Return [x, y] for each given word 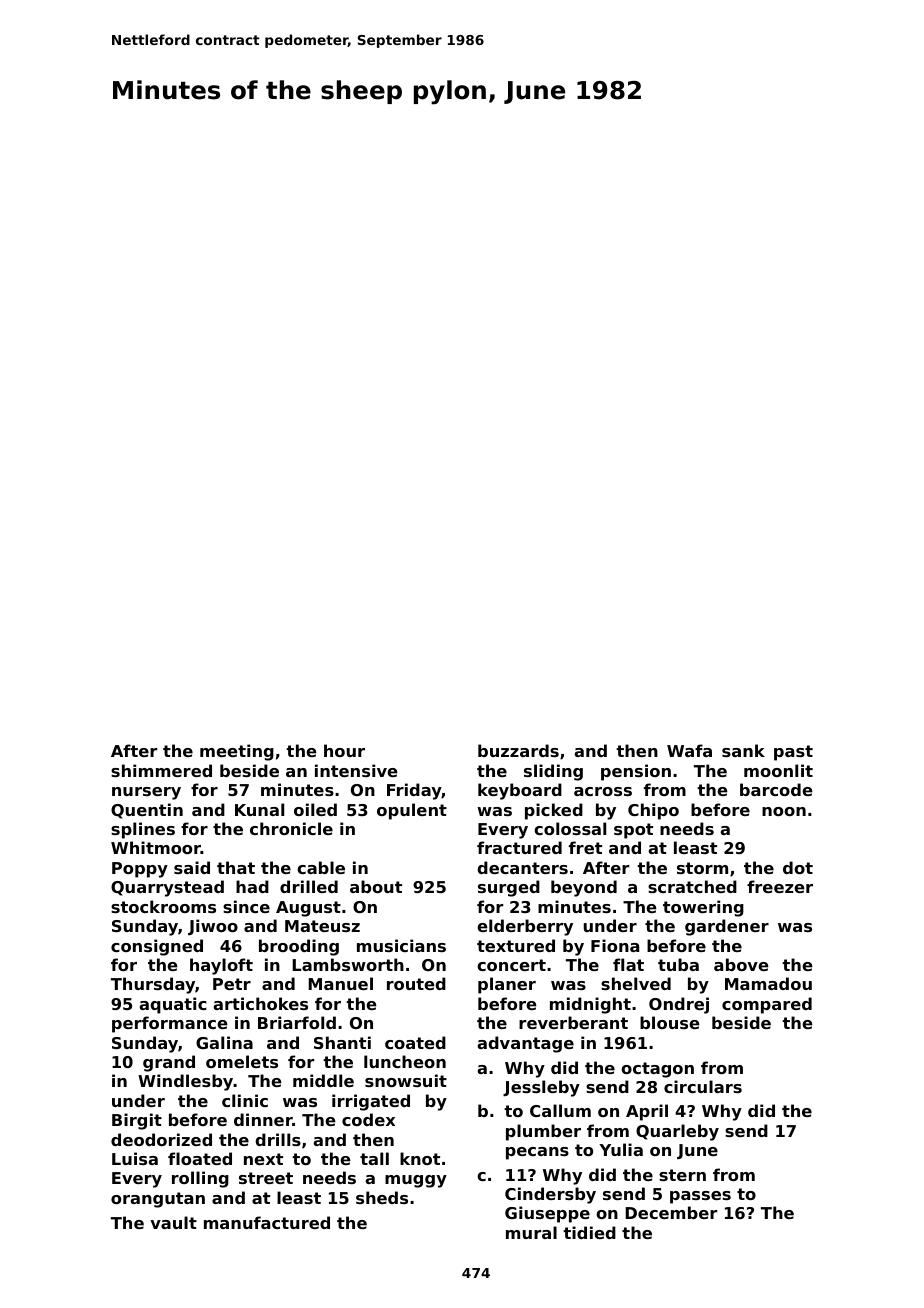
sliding [553, 772]
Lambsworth [348, 964]
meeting [237, 752]
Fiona [615, 945]
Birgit [137, 1121]
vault [173, 1222]
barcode [776, 789]
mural [531, 1232]
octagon [657, 1070]
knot [420, 1158]
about [376, 886]
